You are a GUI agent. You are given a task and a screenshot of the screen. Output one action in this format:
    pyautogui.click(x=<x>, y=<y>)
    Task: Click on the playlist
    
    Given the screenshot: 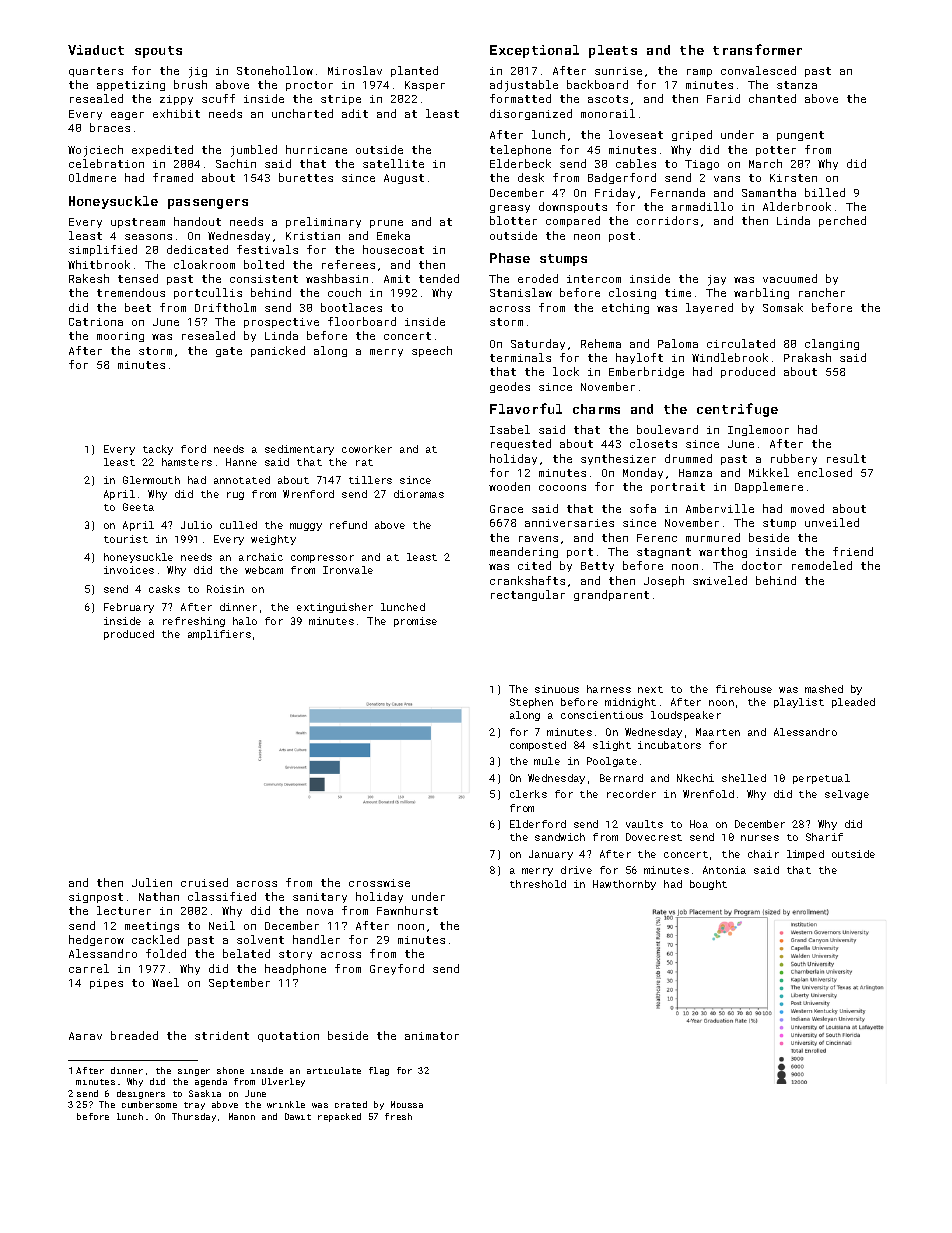 What is the action you would take?
    pyautogui.click(x=799, y=703)
